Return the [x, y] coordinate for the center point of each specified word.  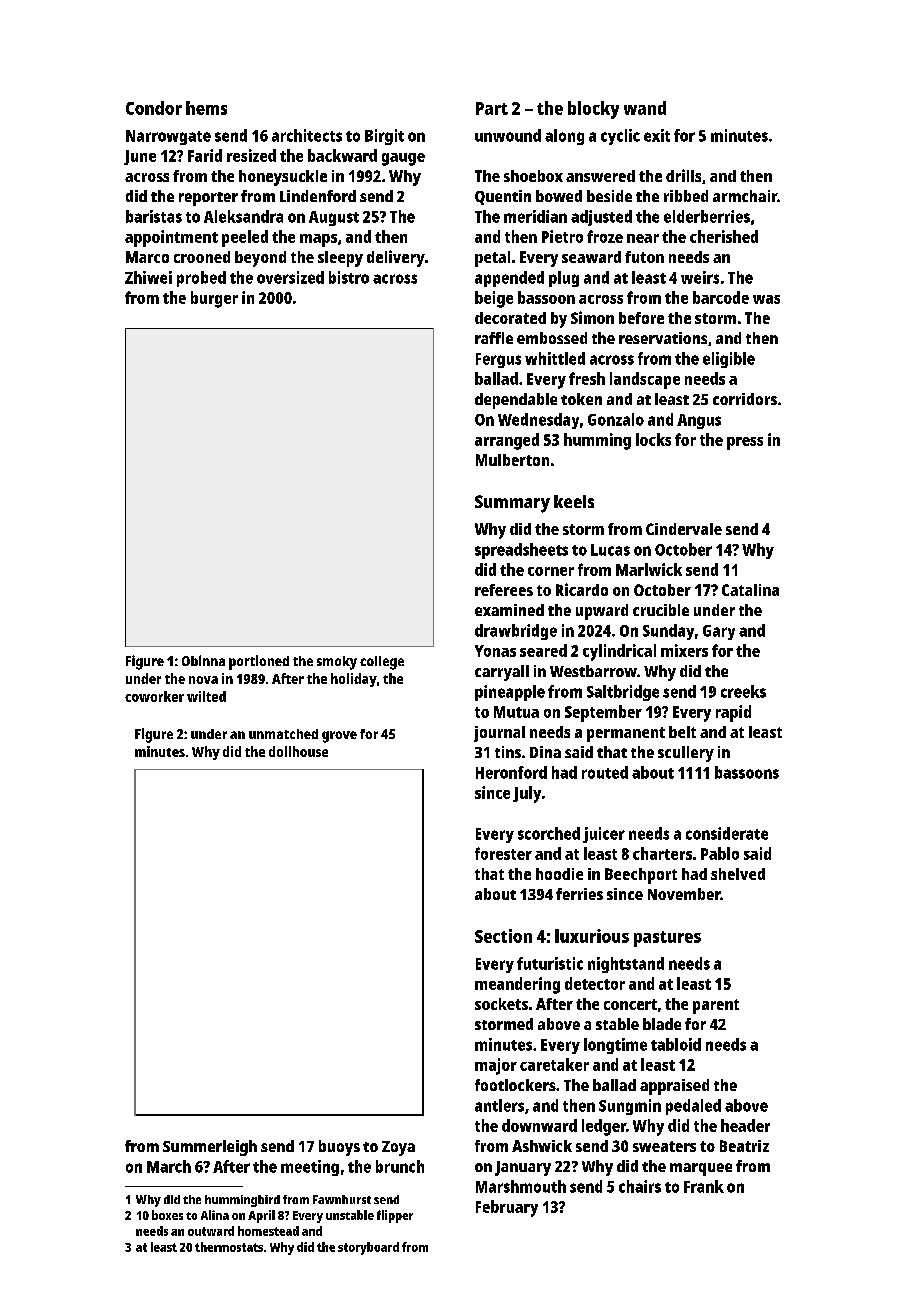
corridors [745, 399]
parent [716, 1006]
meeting [310, 1168]
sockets [501, 1004]
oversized [290, 277]
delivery [396, 258]
